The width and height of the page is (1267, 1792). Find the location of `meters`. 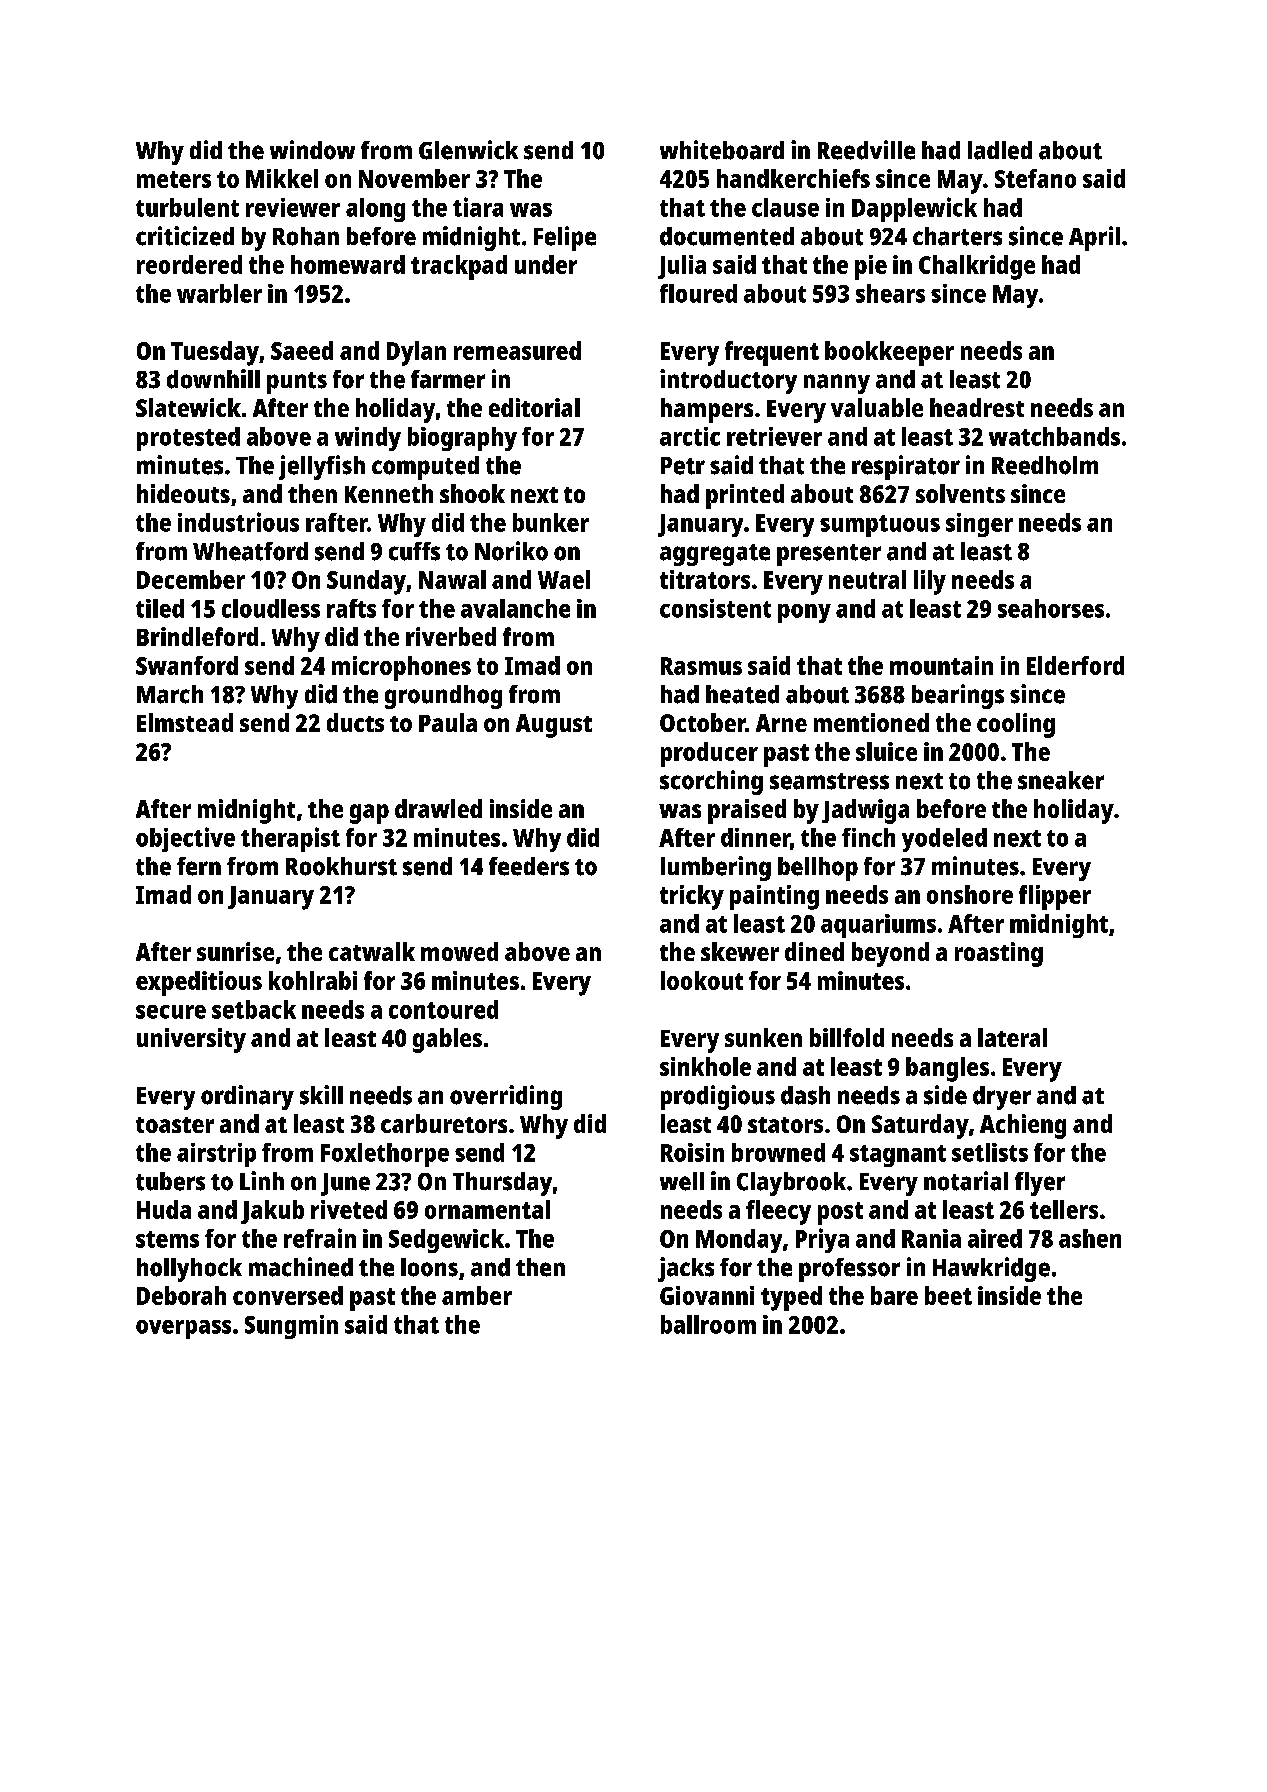

meters is located at coordinates (174, 179).
